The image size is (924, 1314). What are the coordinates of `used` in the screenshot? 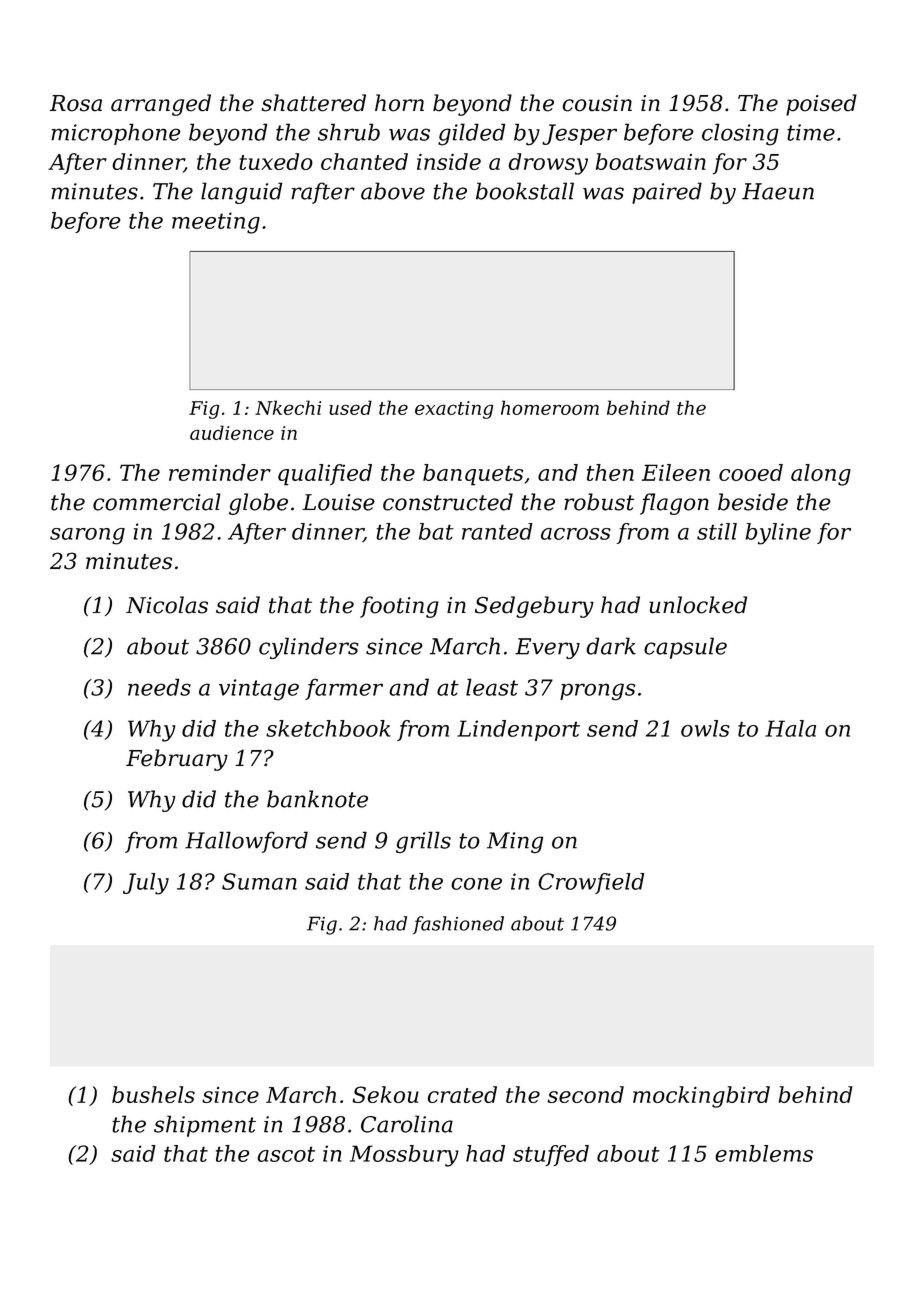 It's located at (350, 407).
